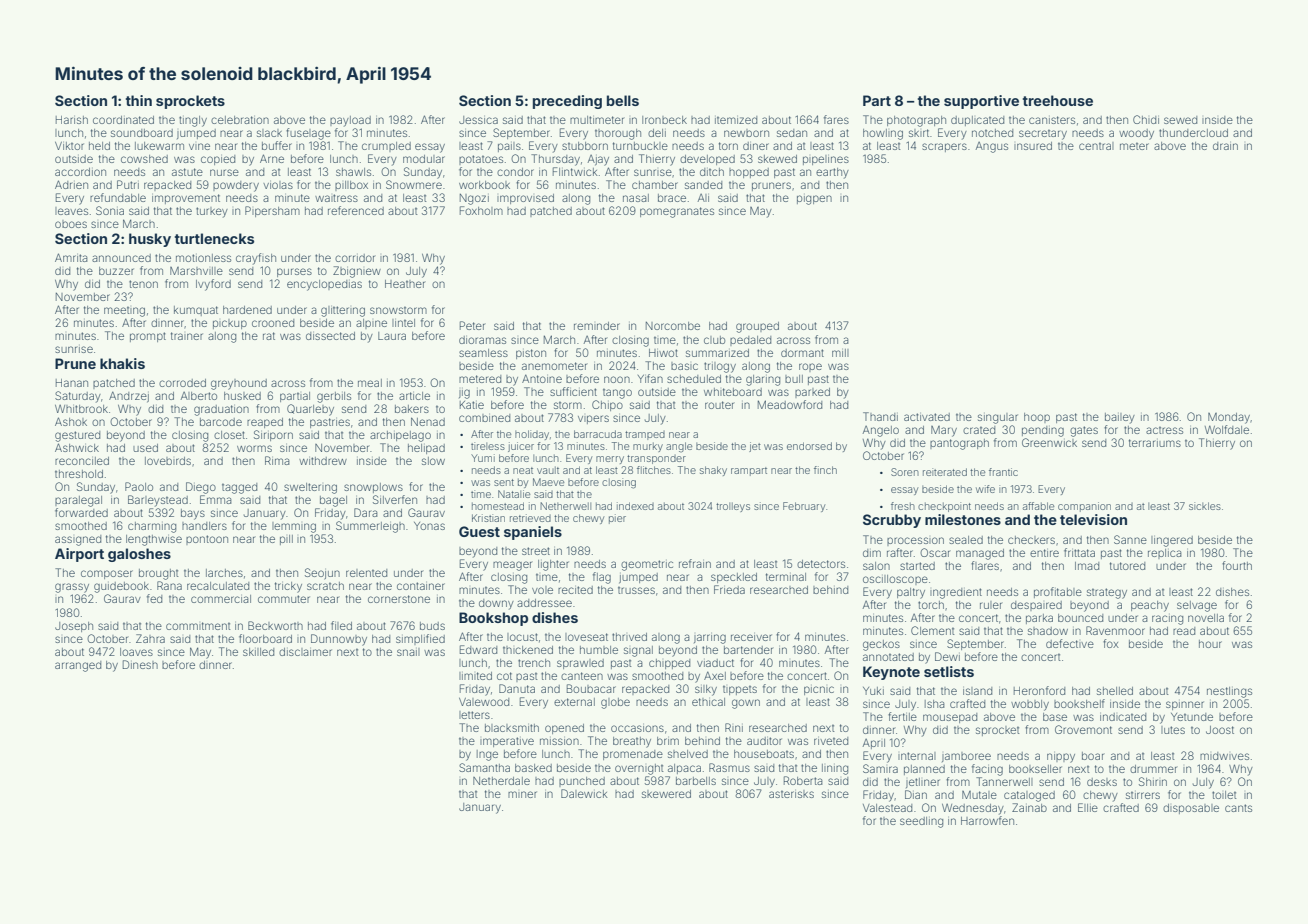 This screenshot has width=1308, height=924. What do you see at coordinates (116, 271) in the screenshot?
I see `buzzer` at bounding box center [116, 271].
